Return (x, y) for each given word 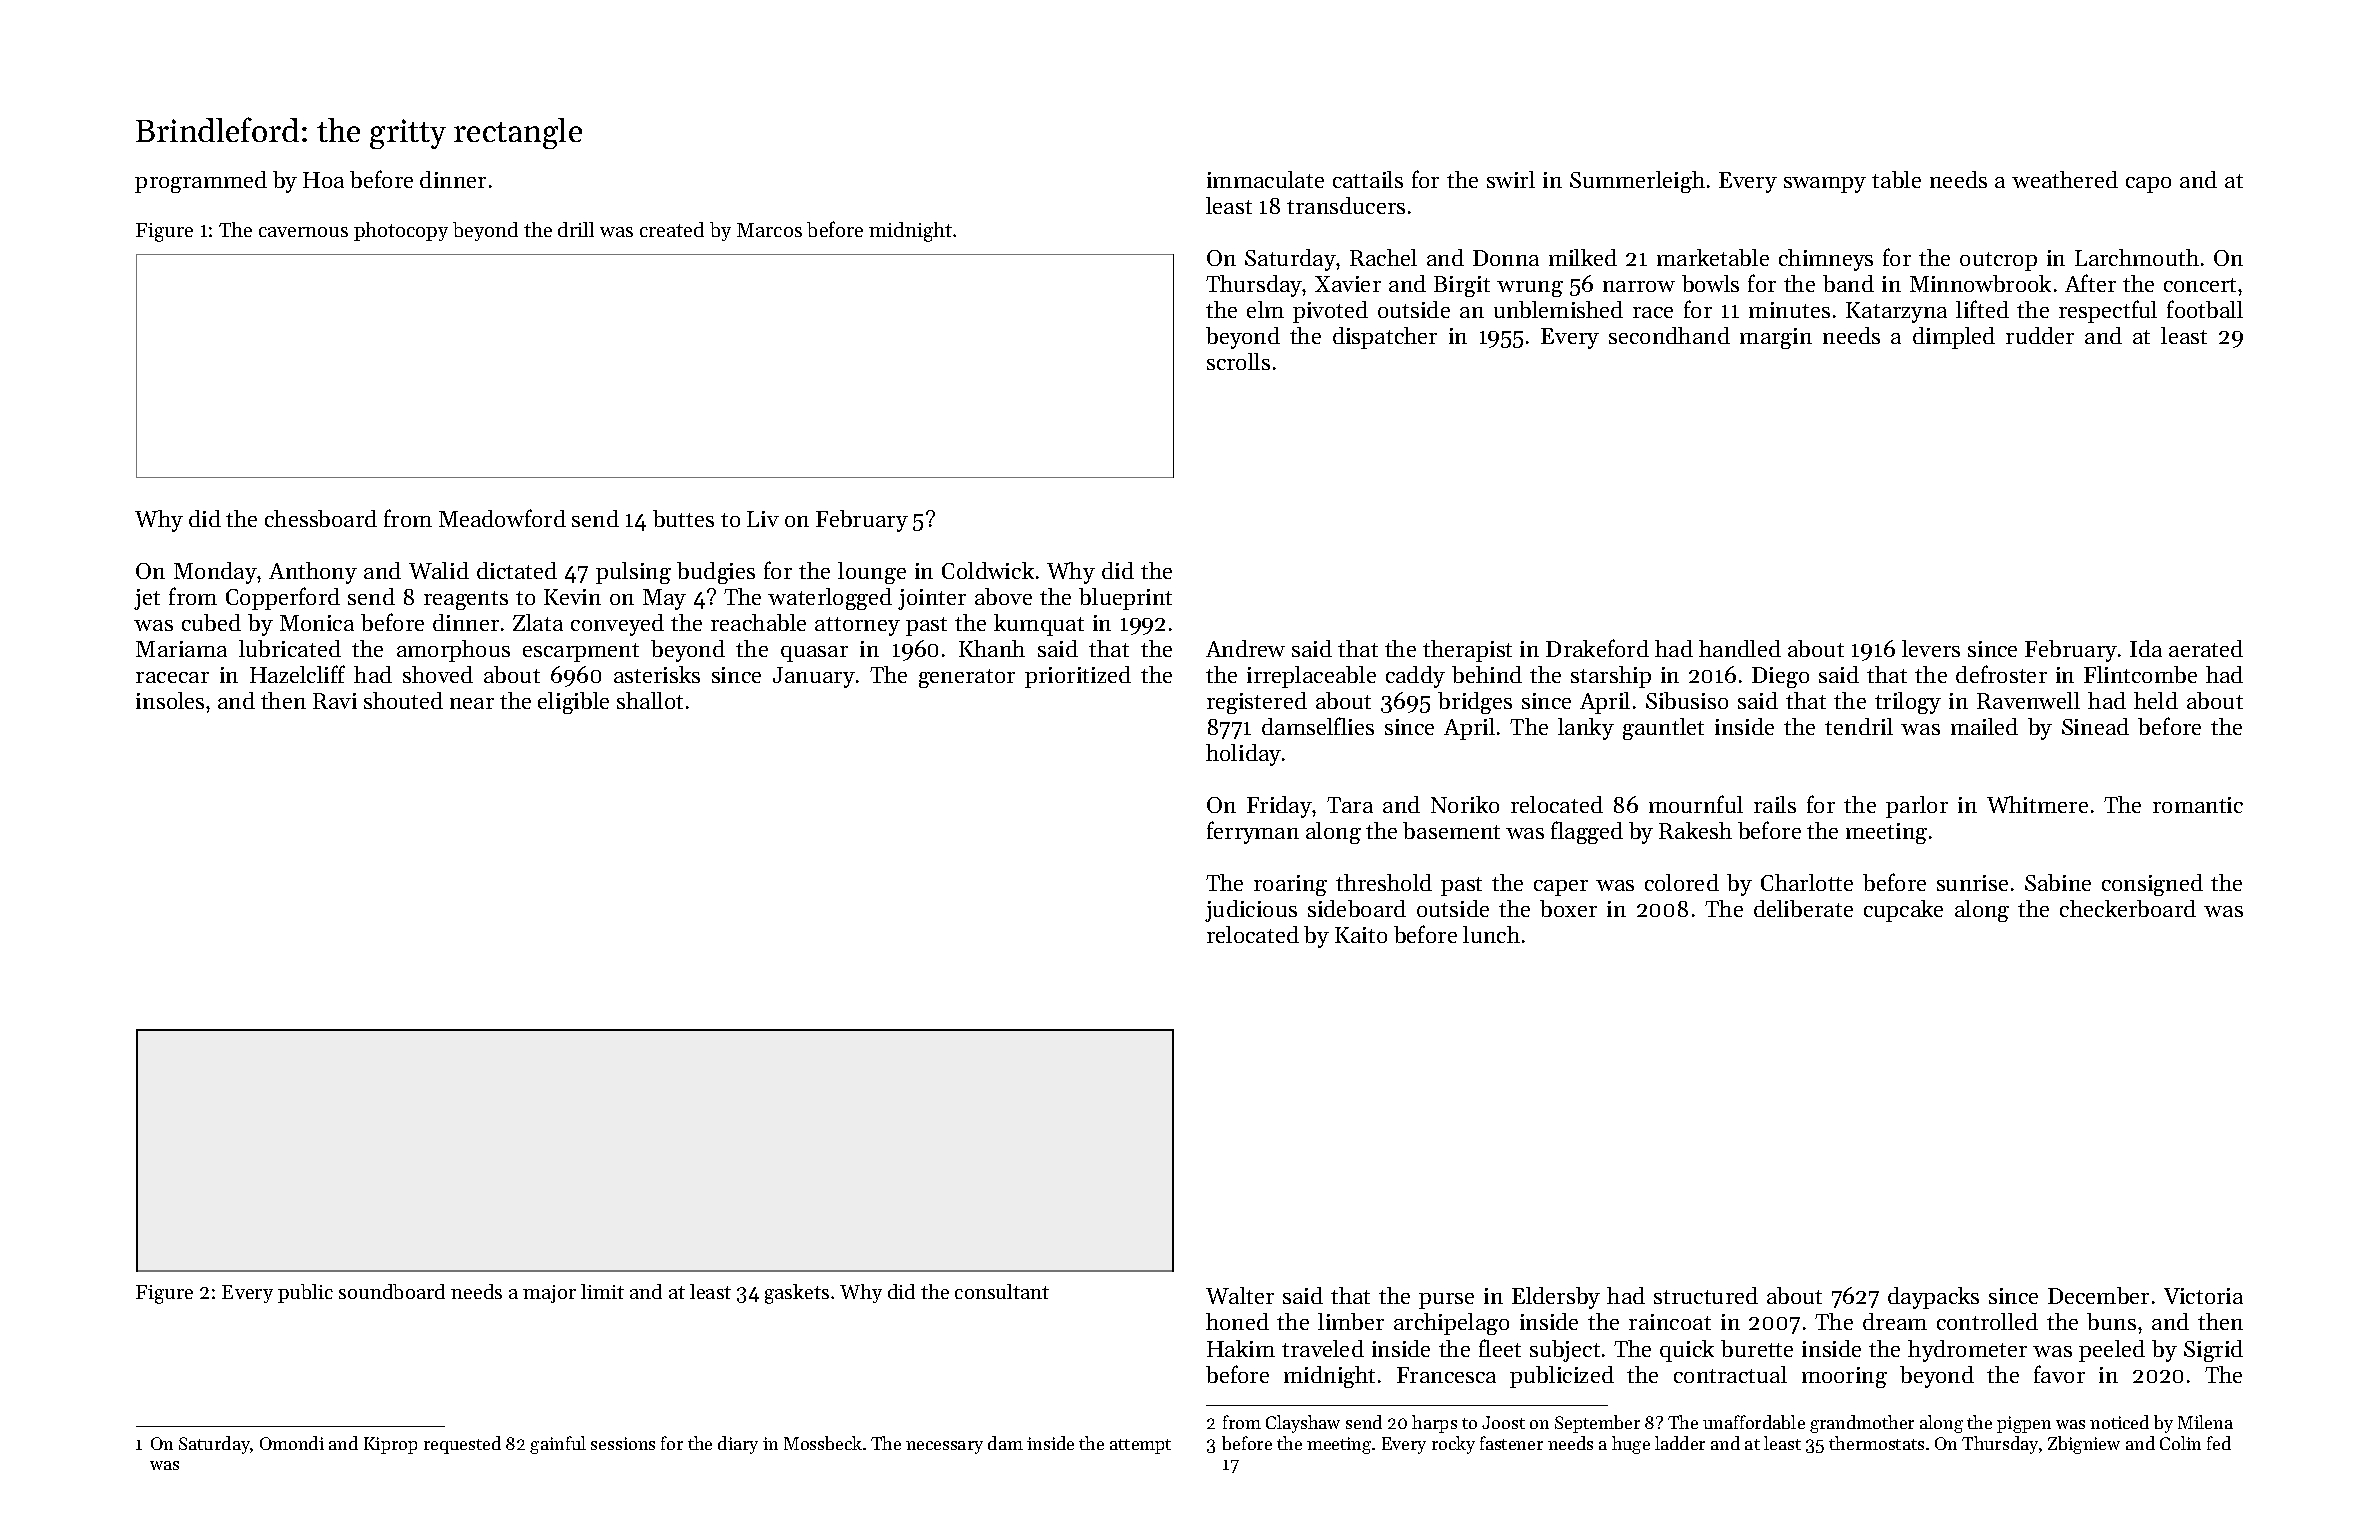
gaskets (797, 1294)
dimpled (1954, 338)
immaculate (1265, 179)
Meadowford (502, 518)
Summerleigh (1637, 182)
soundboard (392, 1291)
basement (1451, 830)
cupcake (1903, 911)
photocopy (401, 231)
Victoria (2203, 1296)
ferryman (1253, 832)
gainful (558, 1445)
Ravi (335, 701)
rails (1775, 804)
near (472, 703)
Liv (763, 519)
